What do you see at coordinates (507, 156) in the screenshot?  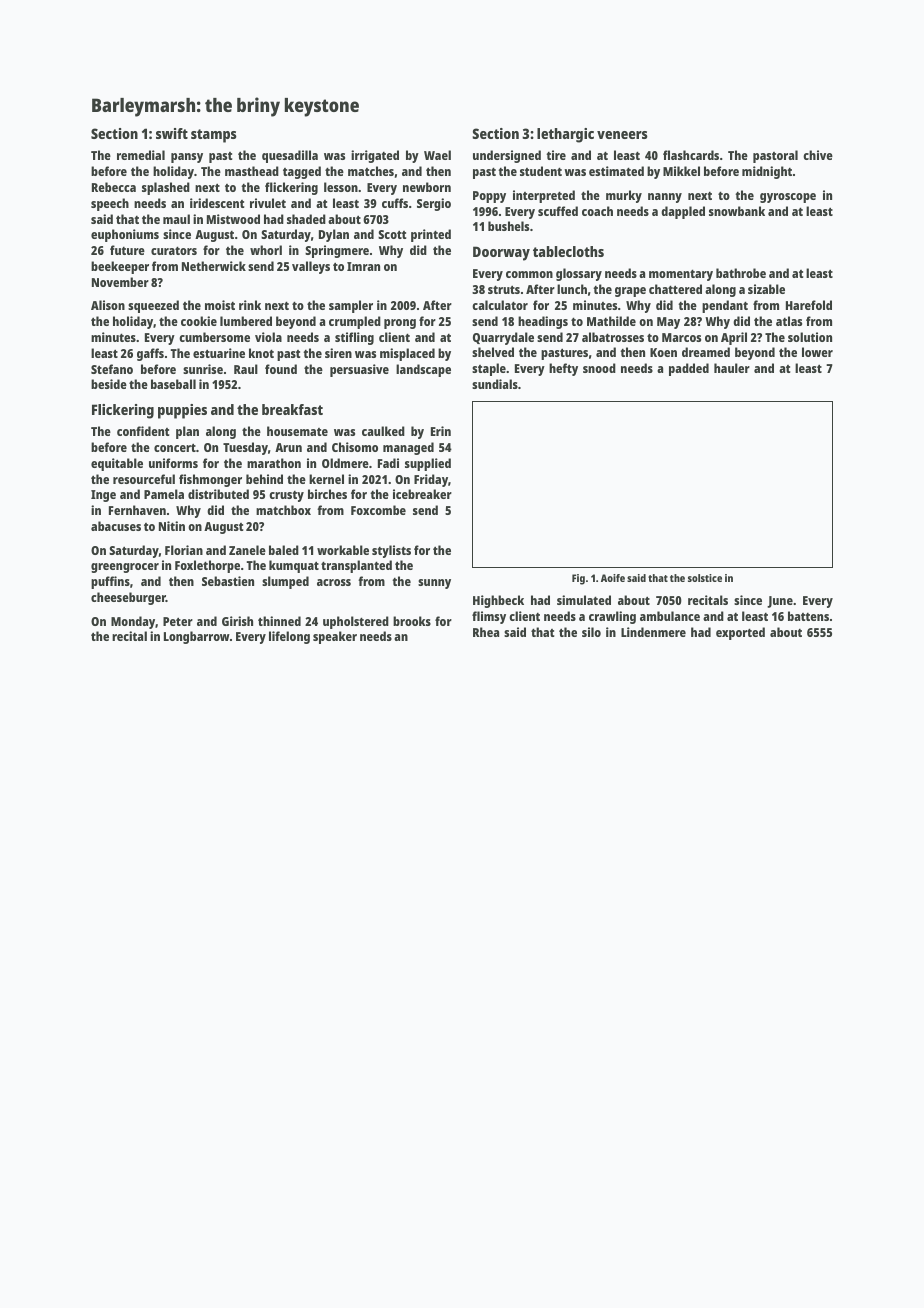 I see `undersigned` at bounding box center [507, 156].
